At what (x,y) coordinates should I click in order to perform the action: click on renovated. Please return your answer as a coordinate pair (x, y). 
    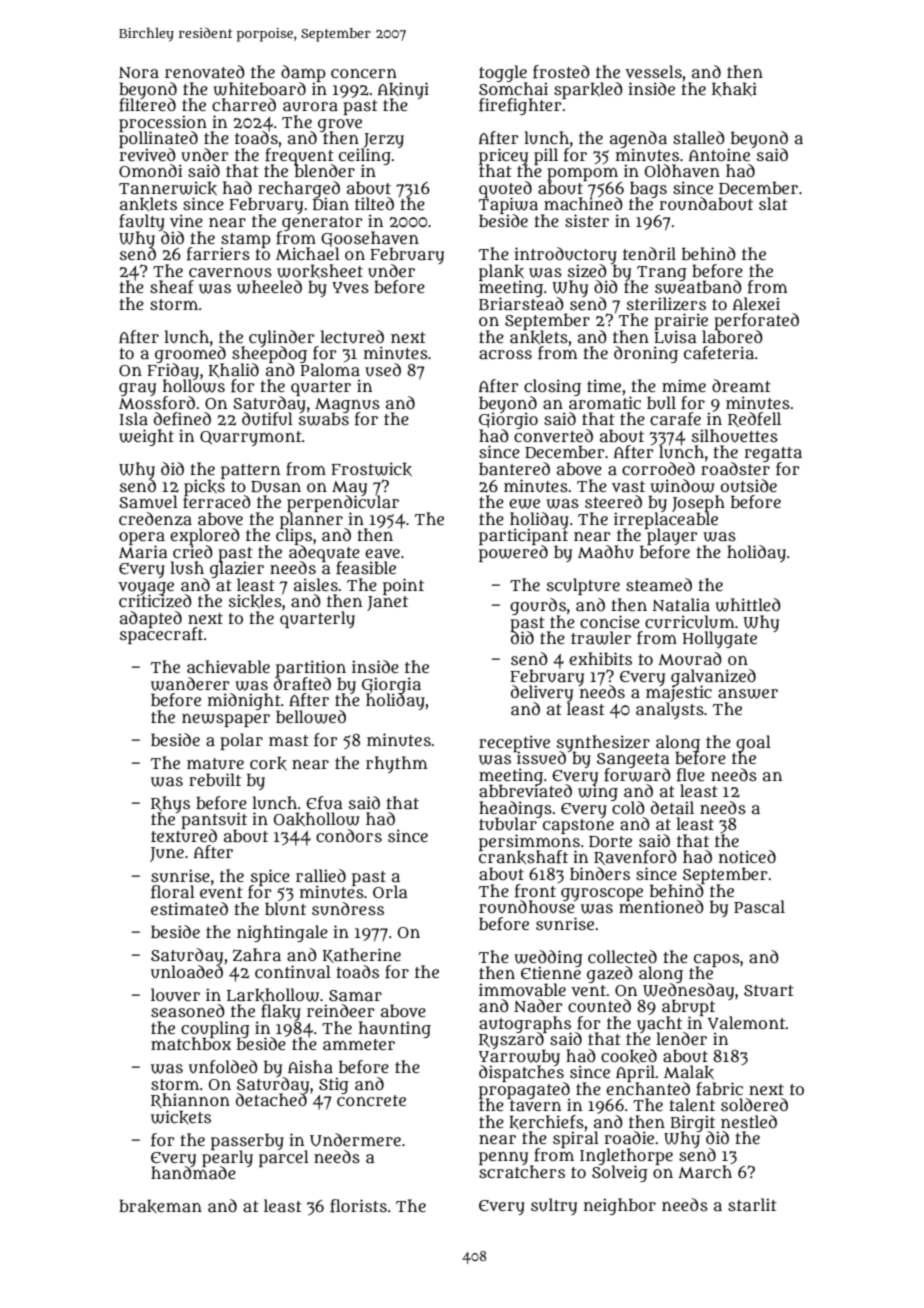
    Looking at the image, I should click on (205, 71).
